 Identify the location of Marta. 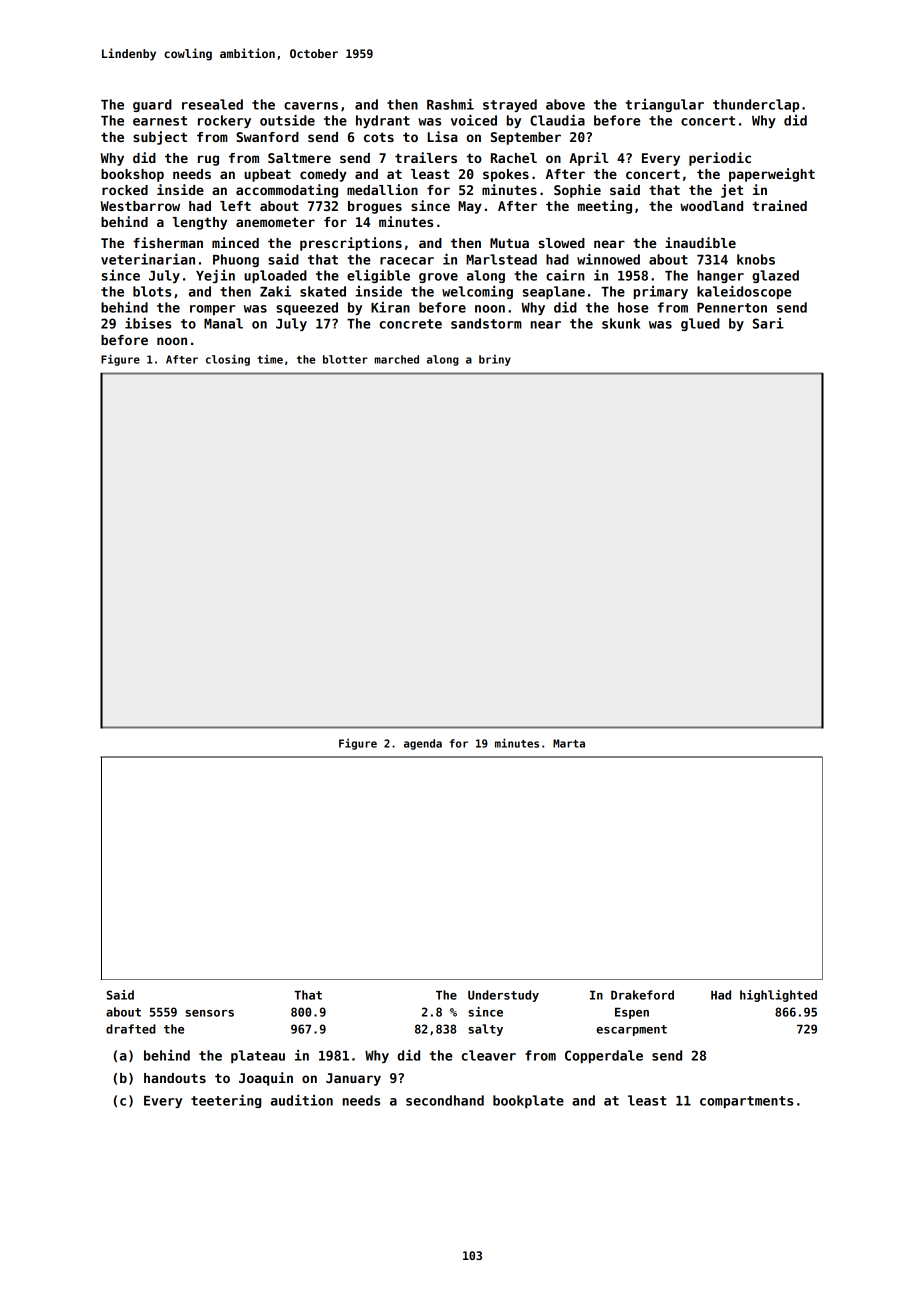
(569, 743).
